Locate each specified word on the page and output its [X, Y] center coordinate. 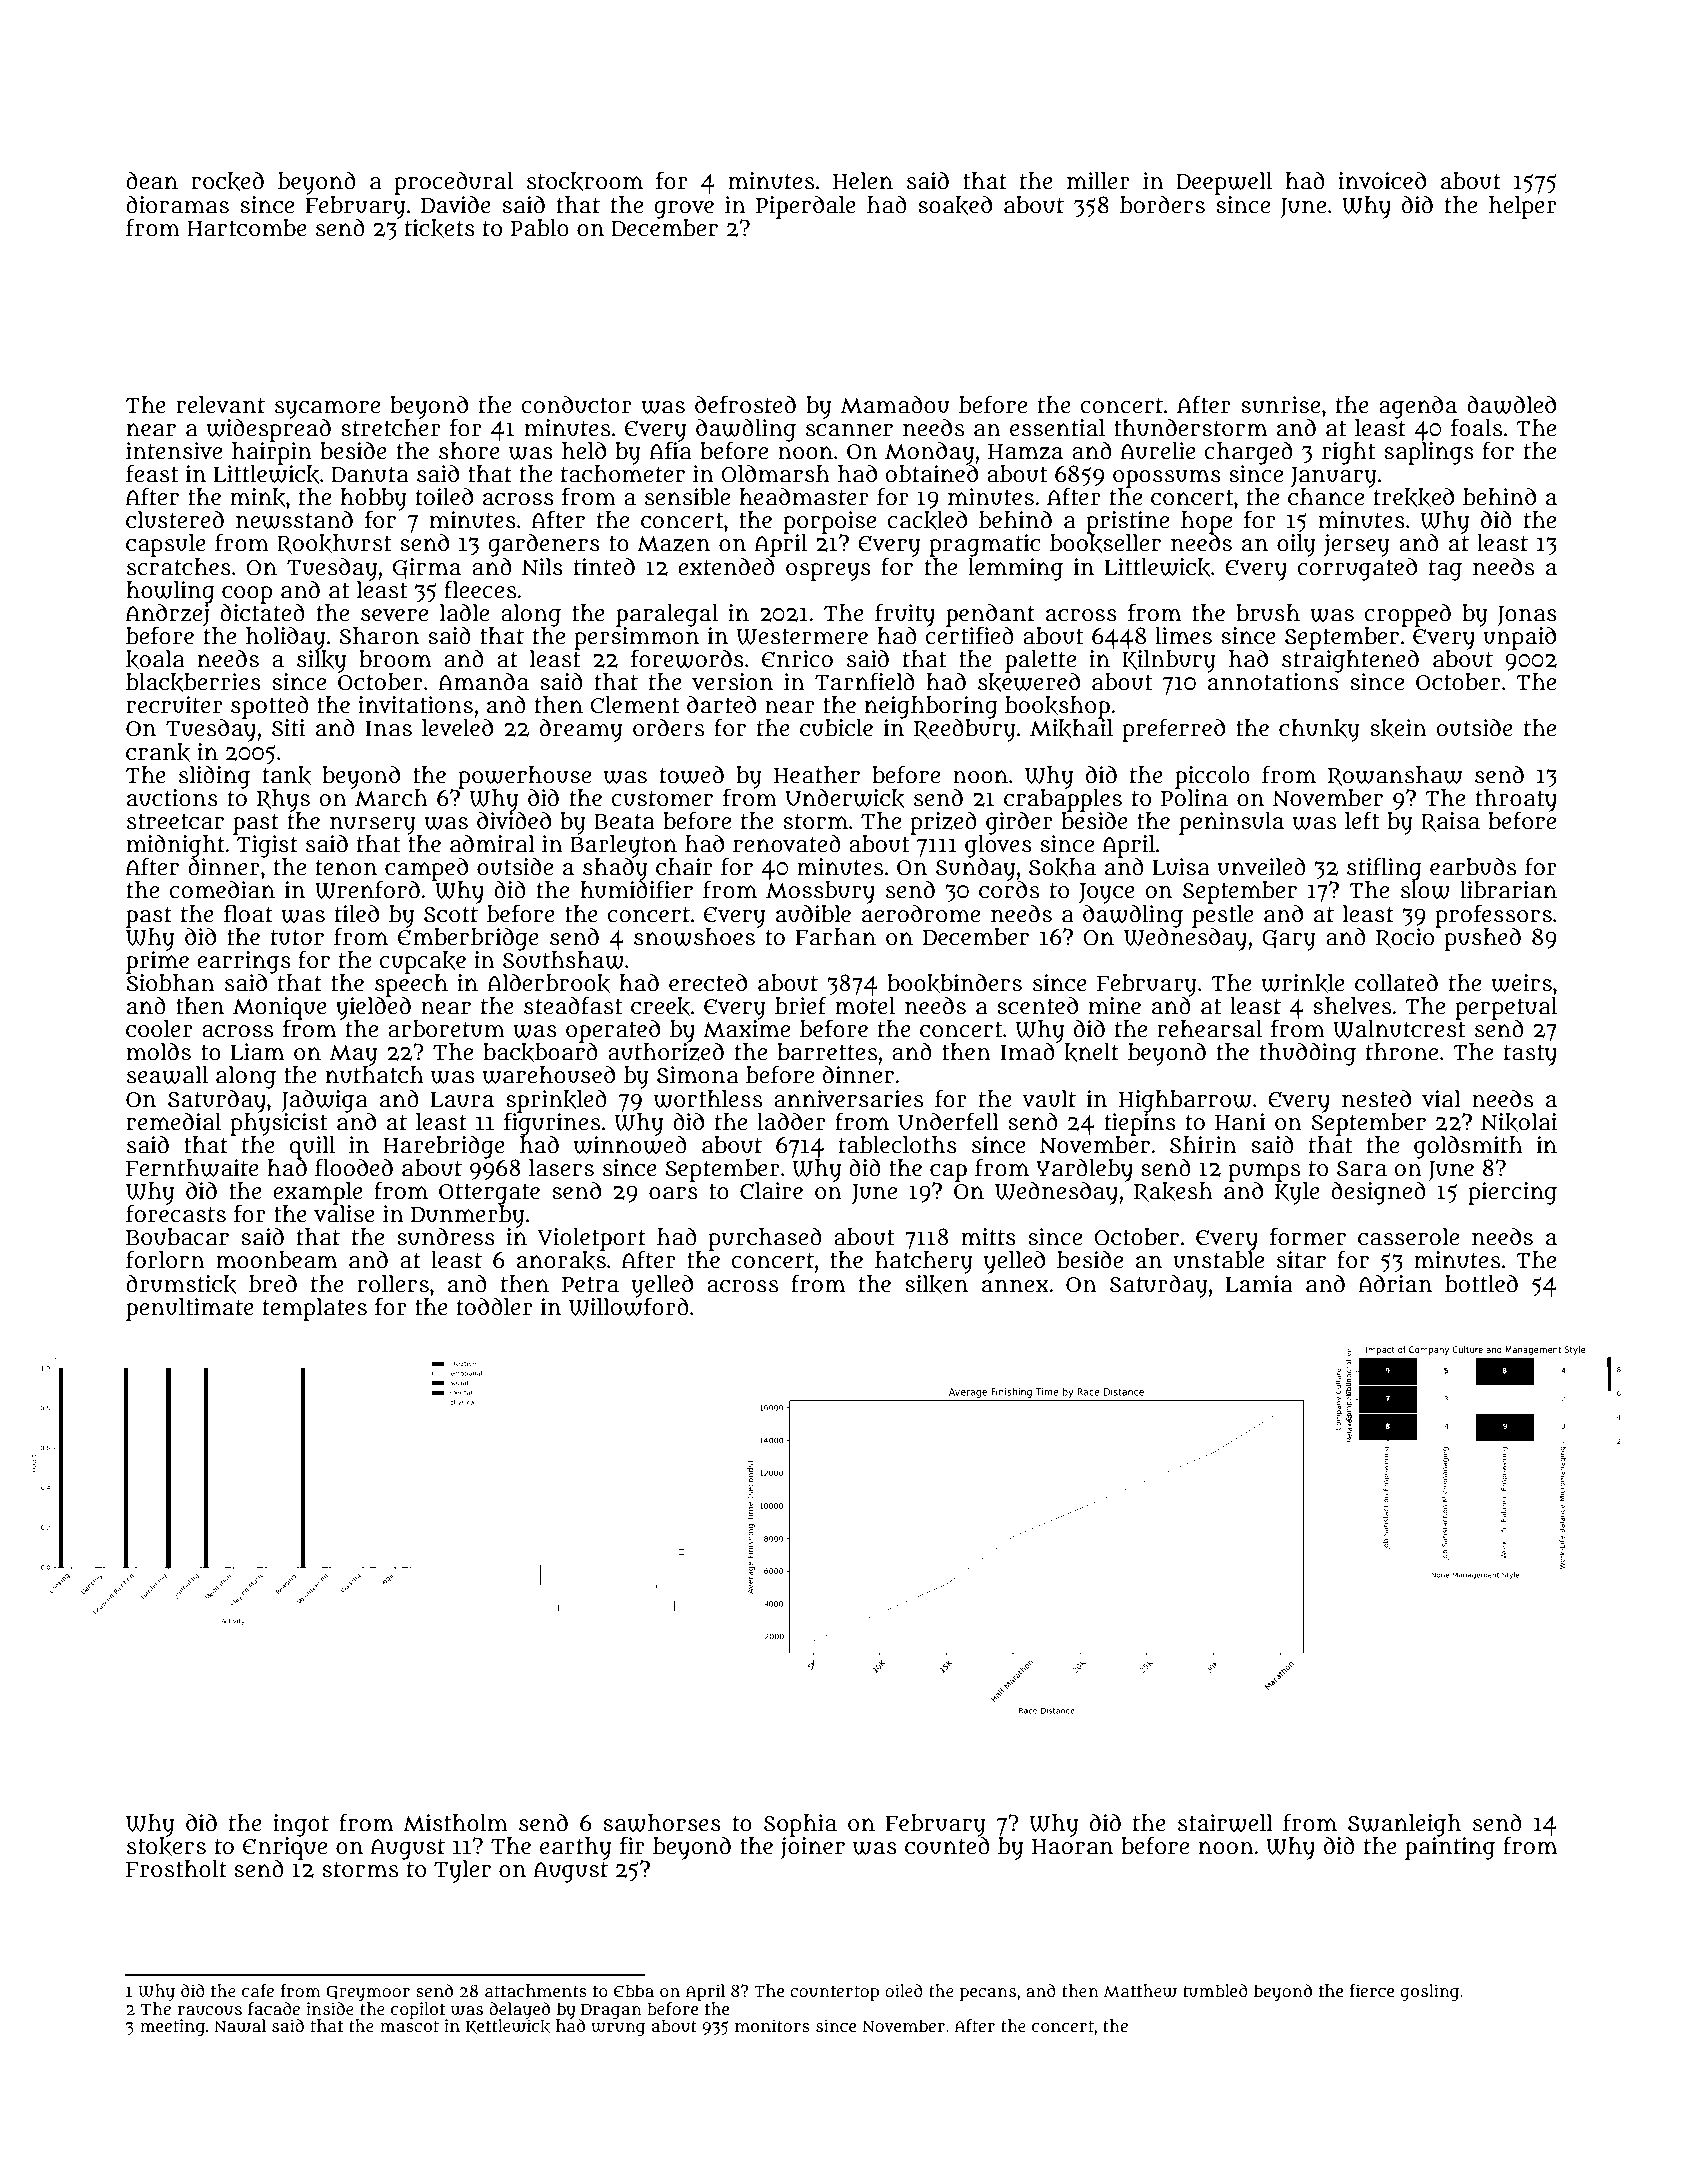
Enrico [797, 659]
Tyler [462, 1871]
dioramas [177, 205]
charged [1248, 453]
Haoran [1072, 1847]
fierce [1372, 1991]
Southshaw [563, 960]
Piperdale [806, 207]
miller [1098, 181]
